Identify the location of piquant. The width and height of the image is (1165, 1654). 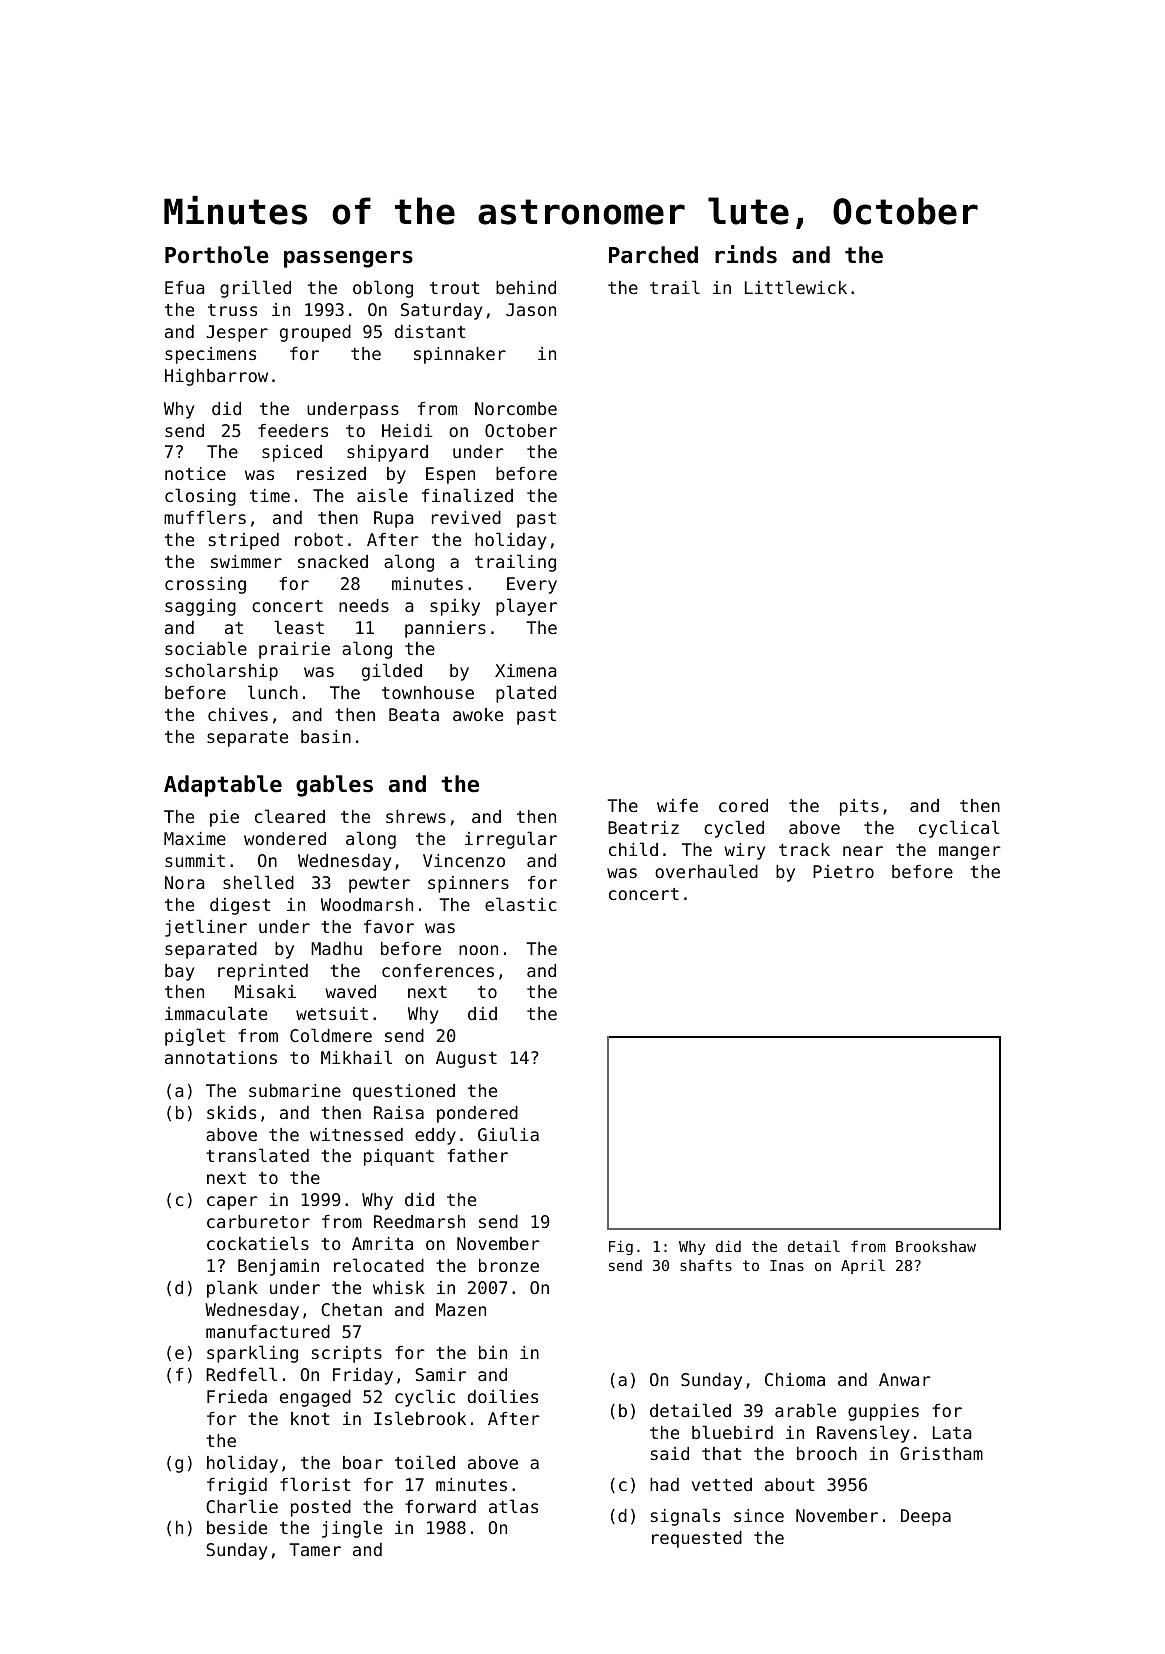
(399, 1157).
